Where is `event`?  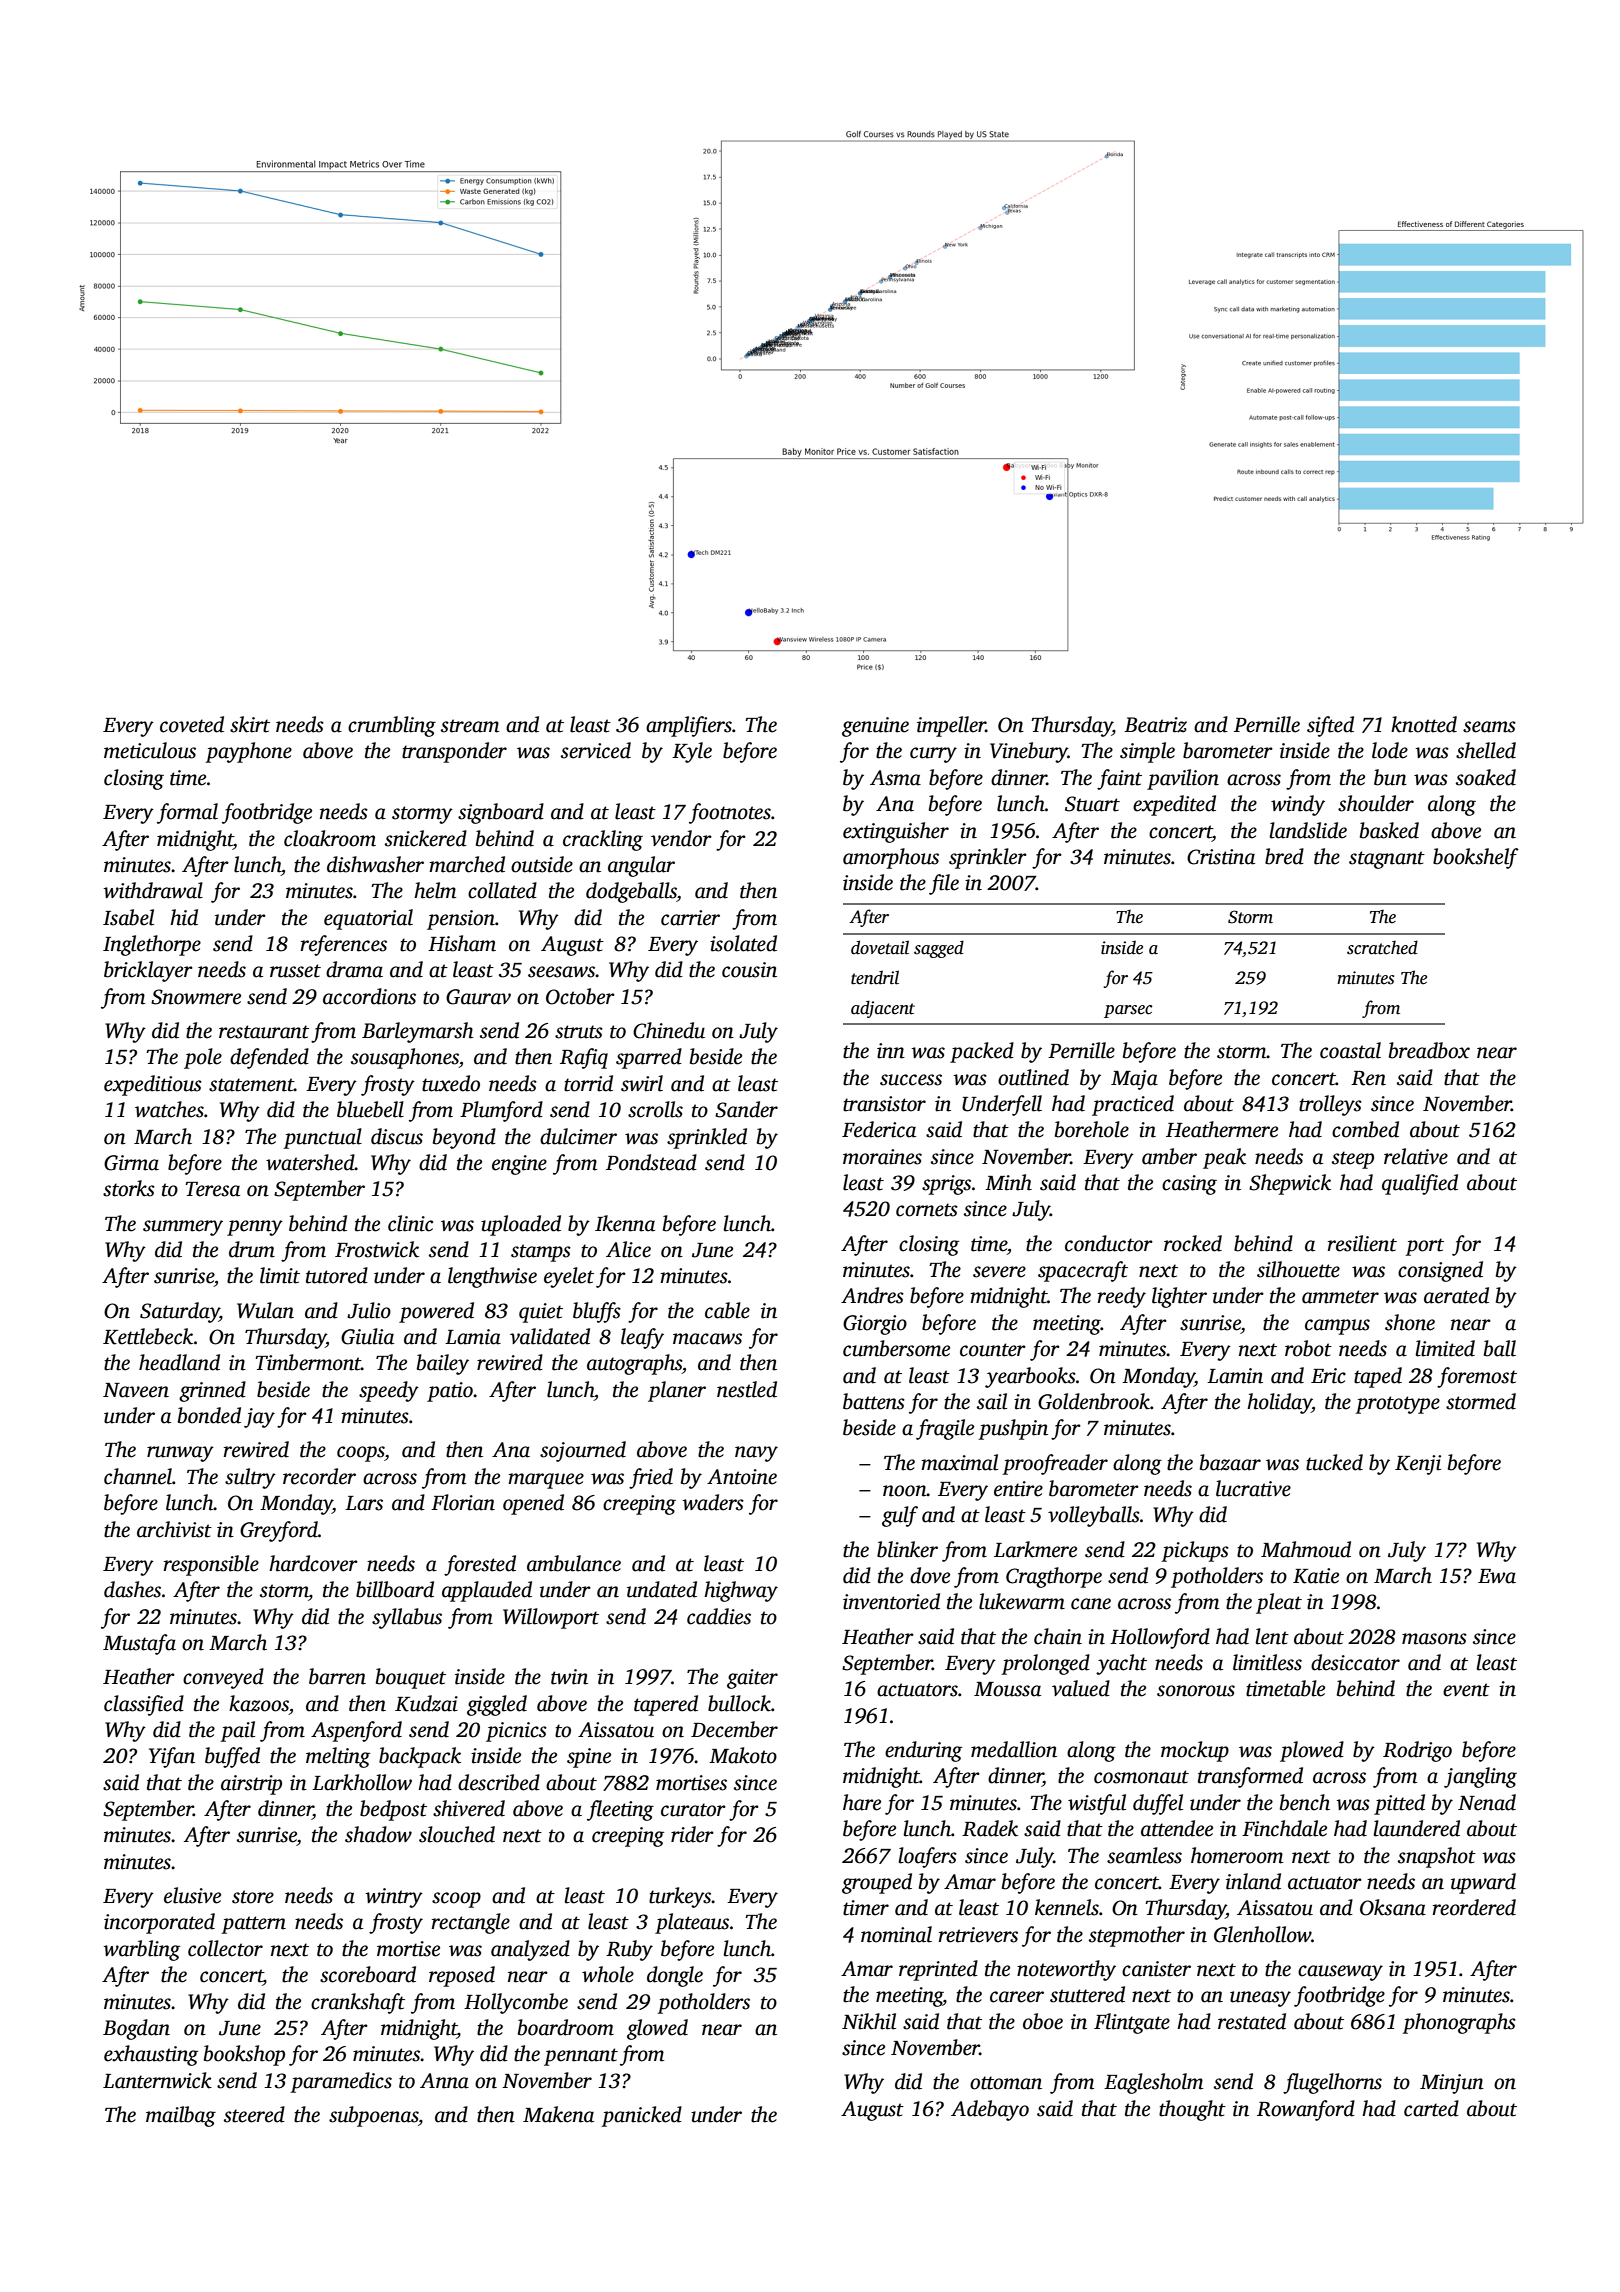
event is located at coordinates (1466, 1690).
